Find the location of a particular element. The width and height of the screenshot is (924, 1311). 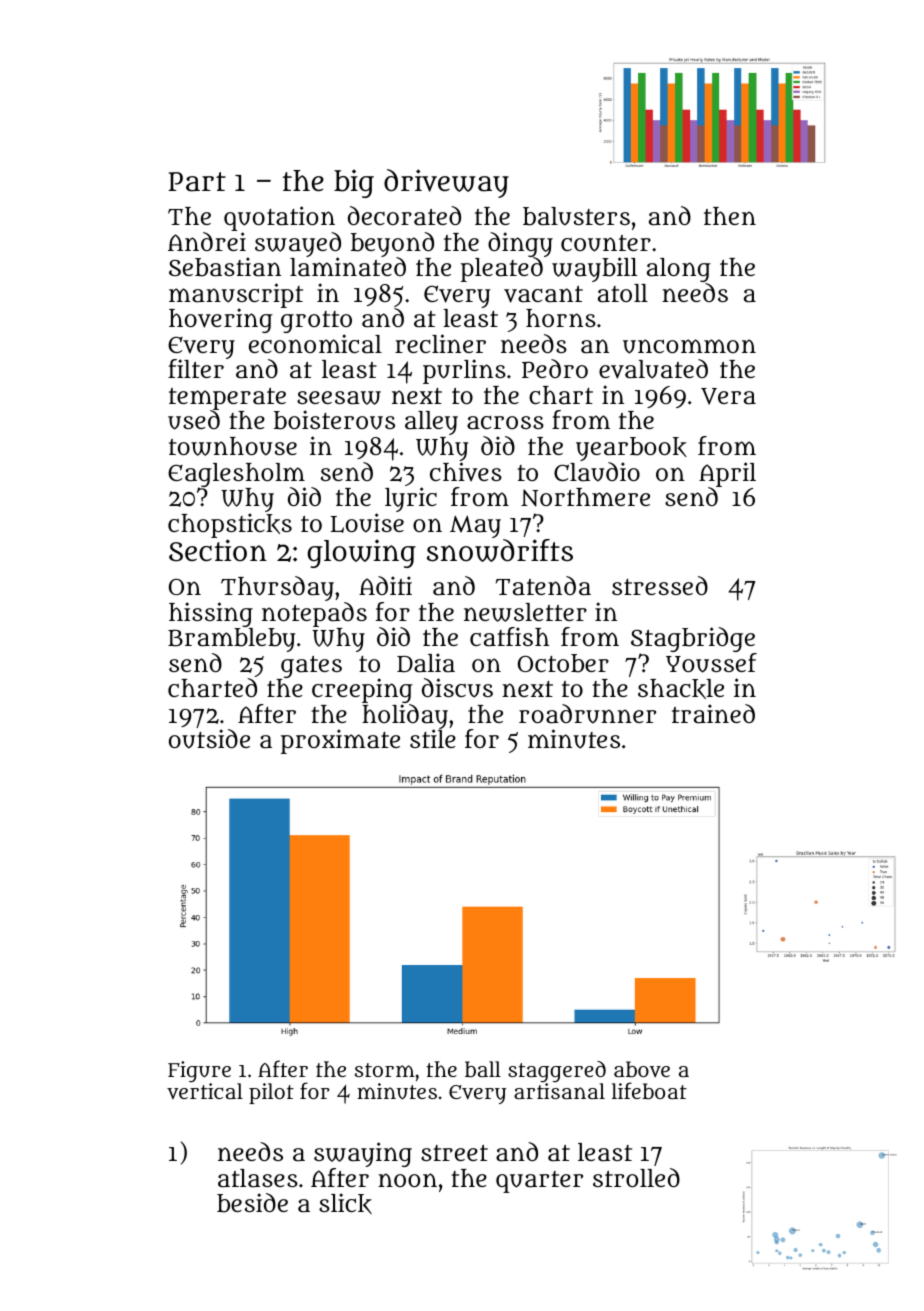

chives is located at coordinates (466, 472).
